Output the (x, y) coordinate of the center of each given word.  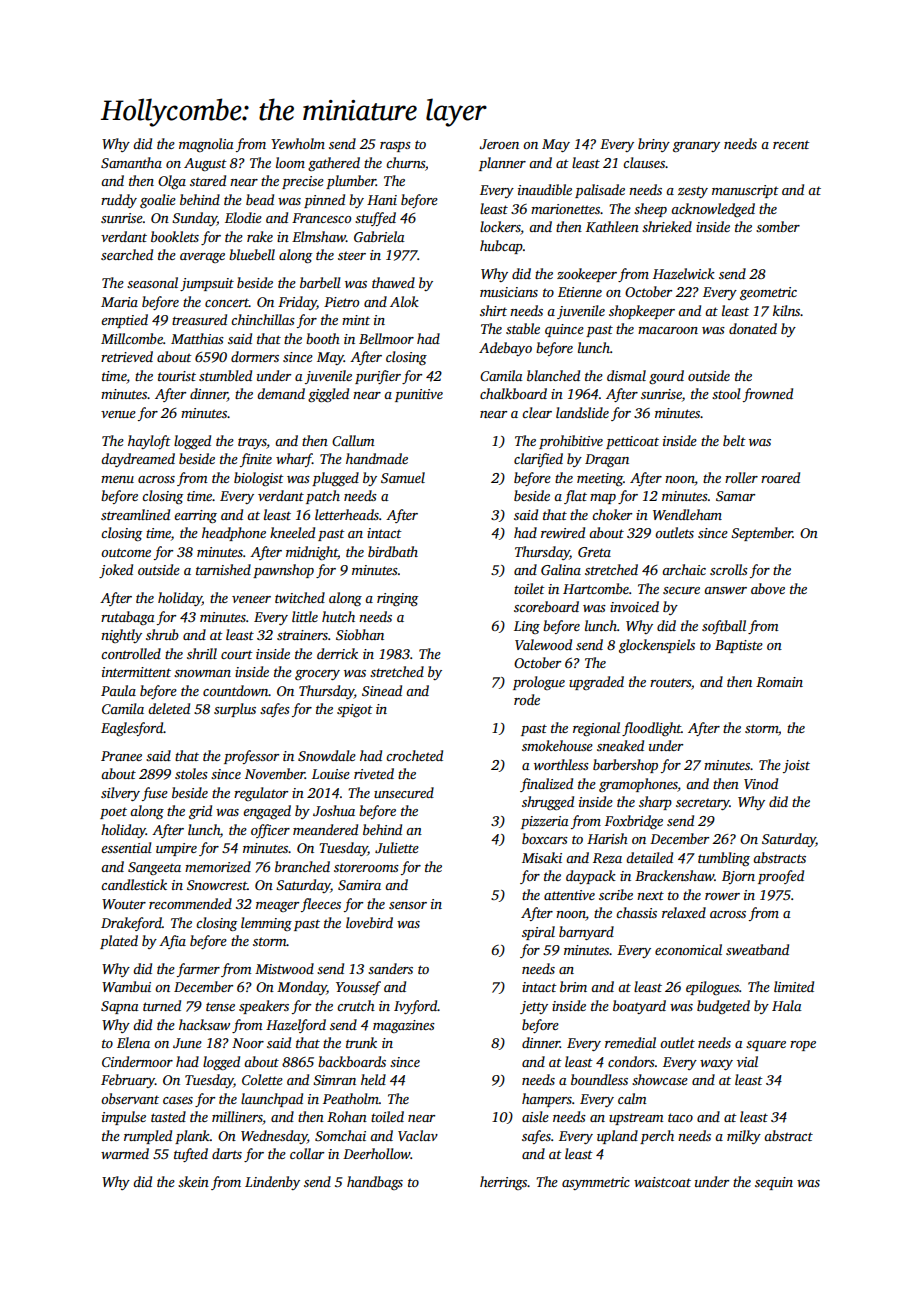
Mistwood (284, 968)
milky (744, 1137)
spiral (538, 933)
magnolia (206, 145)
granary (696, 147)
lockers (500, 228)
